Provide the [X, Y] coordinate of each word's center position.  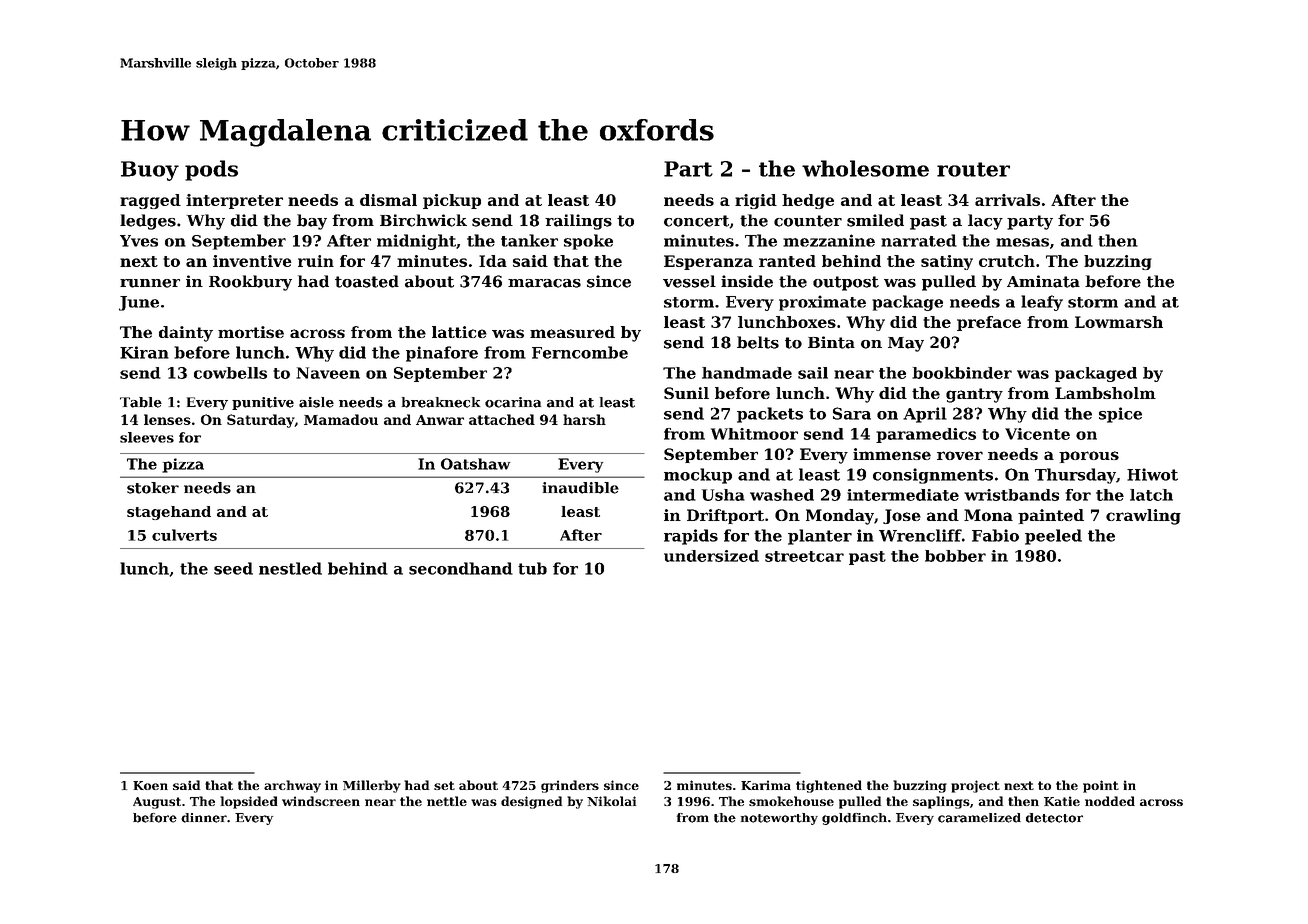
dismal [388, 200]
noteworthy [779, 819]
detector [1054, 818]
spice [1120, 415]
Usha [723, 495]
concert [696, 221]
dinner [204, 818]
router [973, 169]
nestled [290, 568]
